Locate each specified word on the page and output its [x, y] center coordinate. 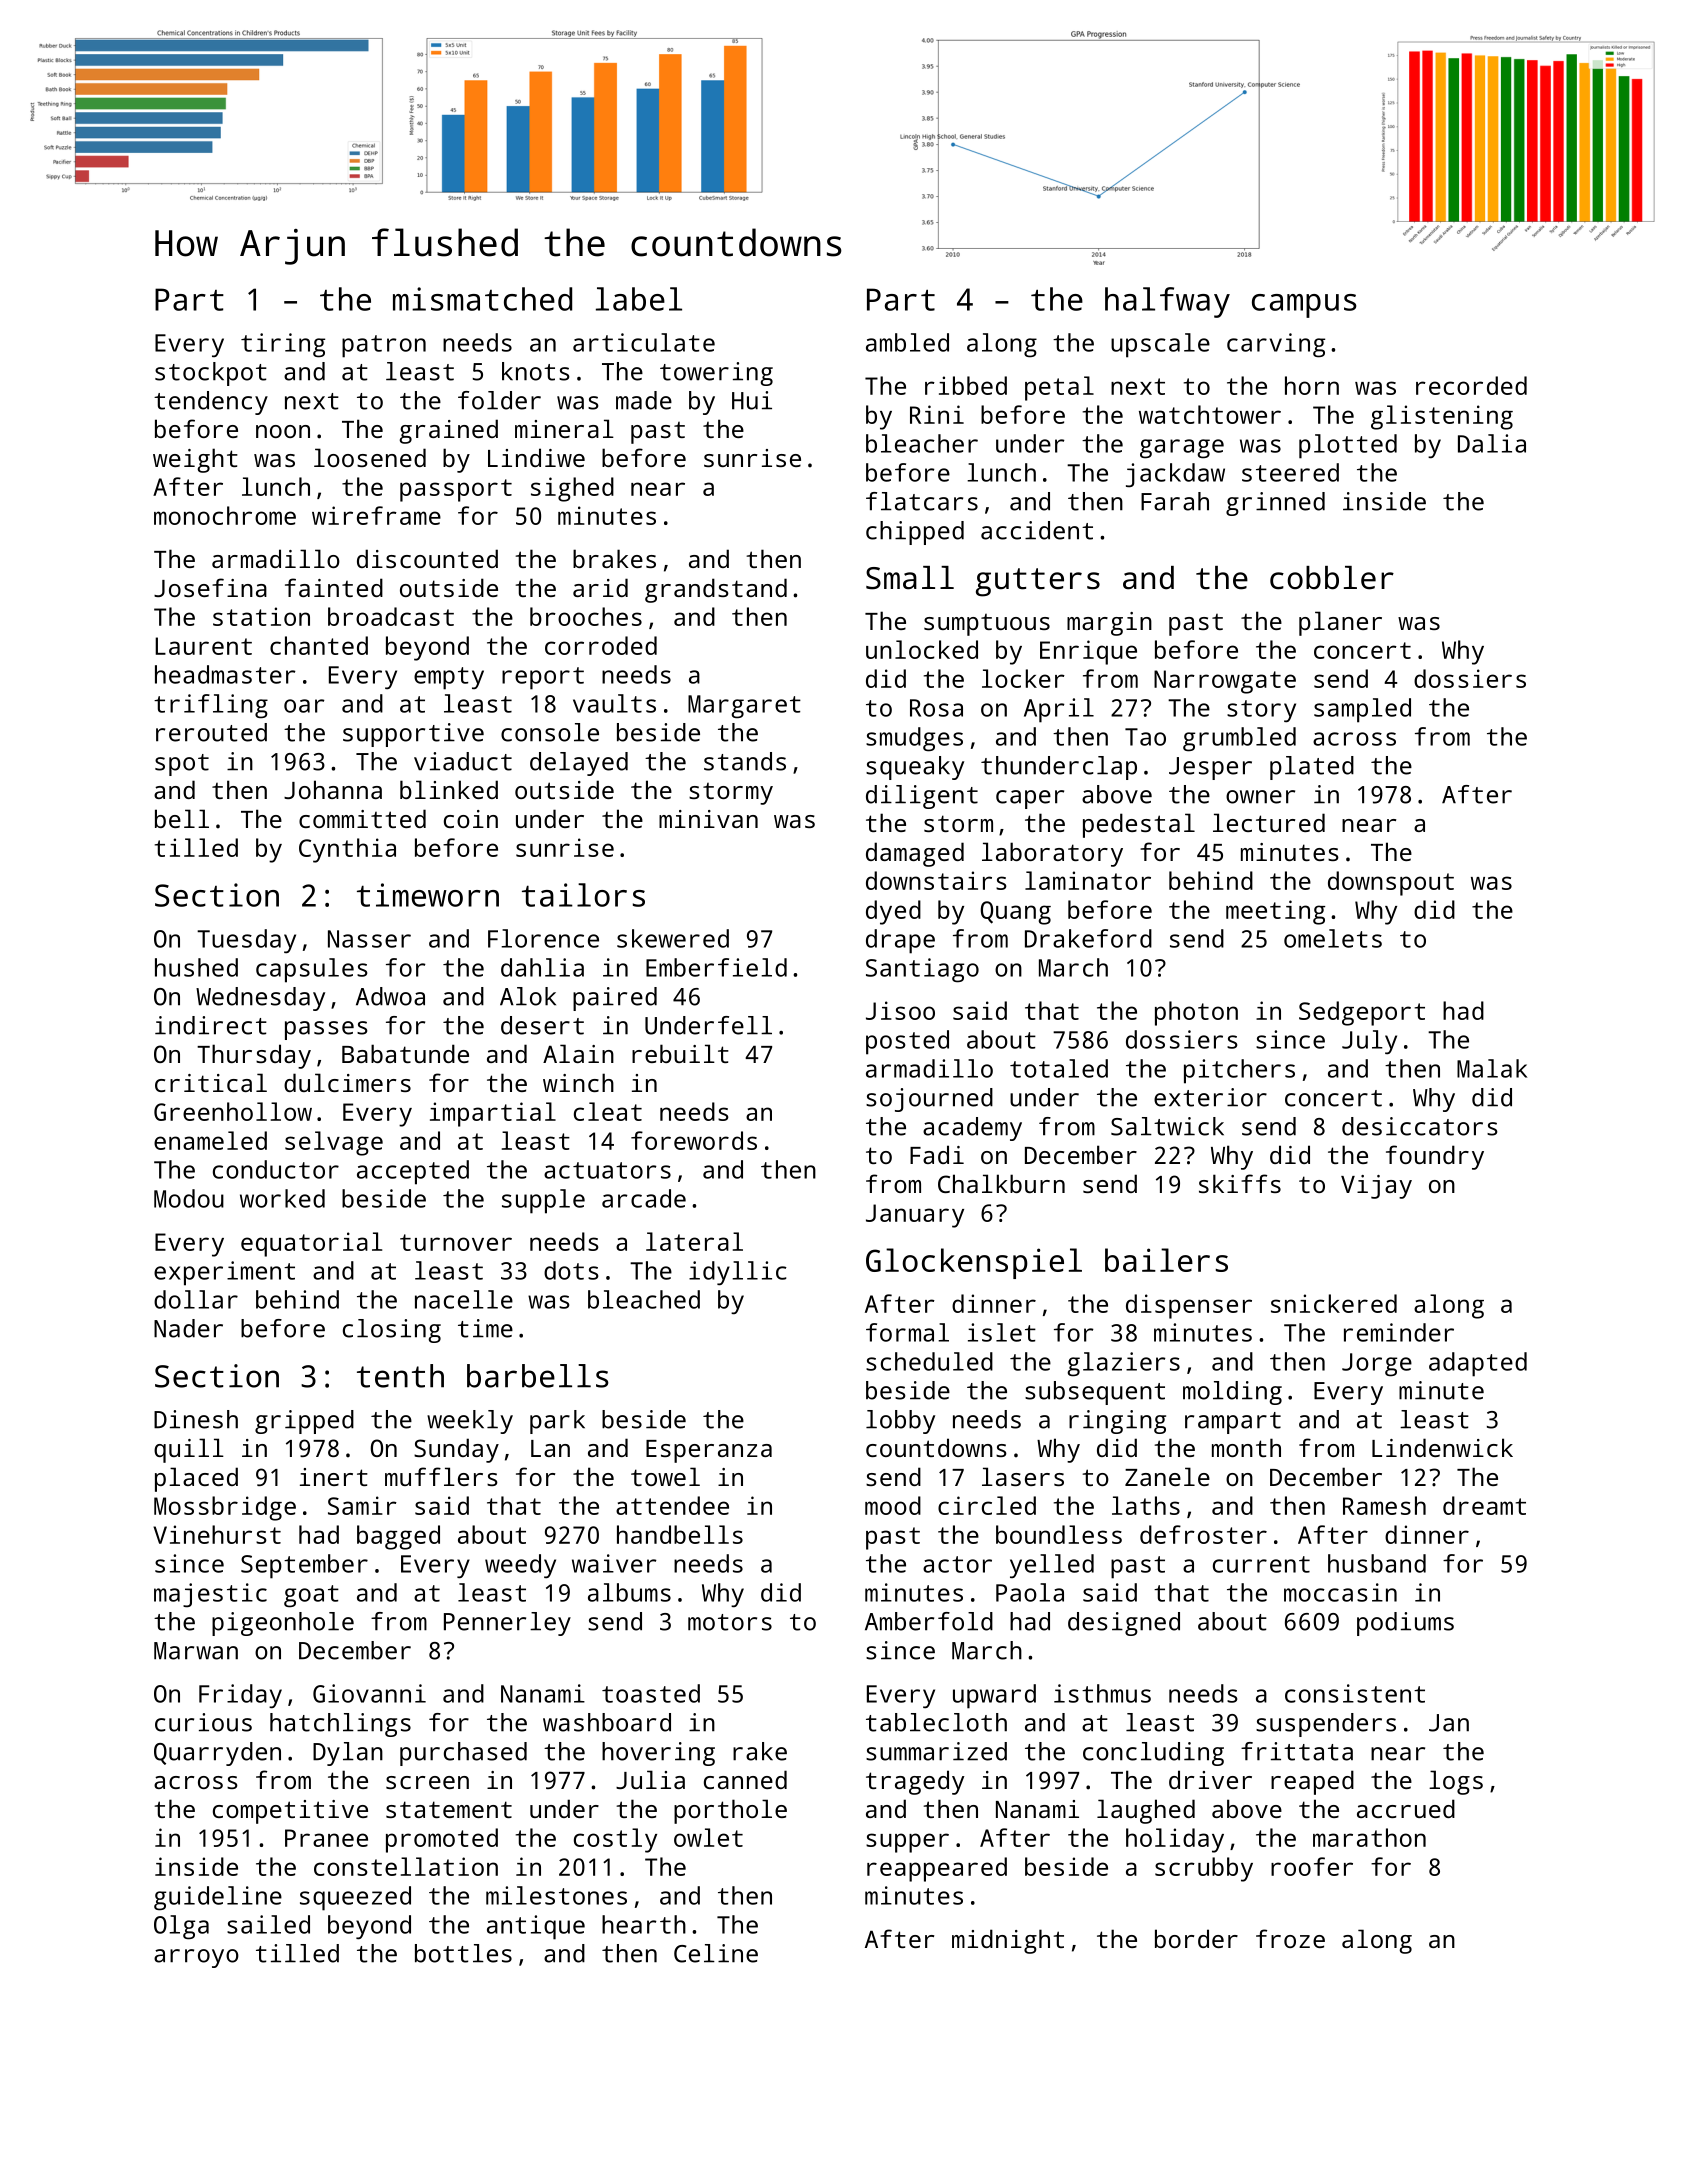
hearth [644, 1924]
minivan [708, 819]
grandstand [716, 590]
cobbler [1332, 578]
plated [1312, 768]
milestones [556, 1895]
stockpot [211, 374]
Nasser [369, 939]
